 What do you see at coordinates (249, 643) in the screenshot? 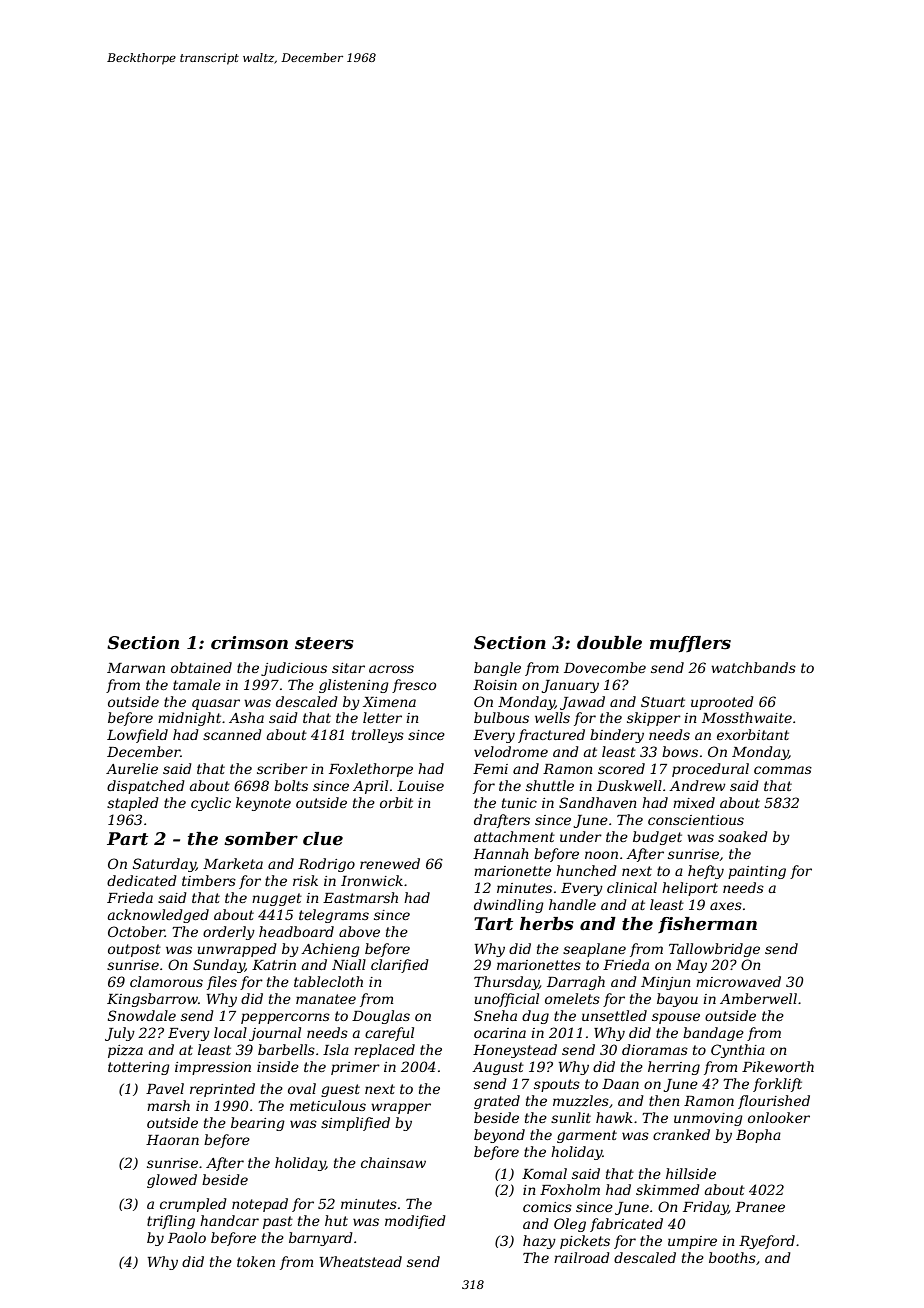
I see `crimson` at bounding box center [249, 643].
